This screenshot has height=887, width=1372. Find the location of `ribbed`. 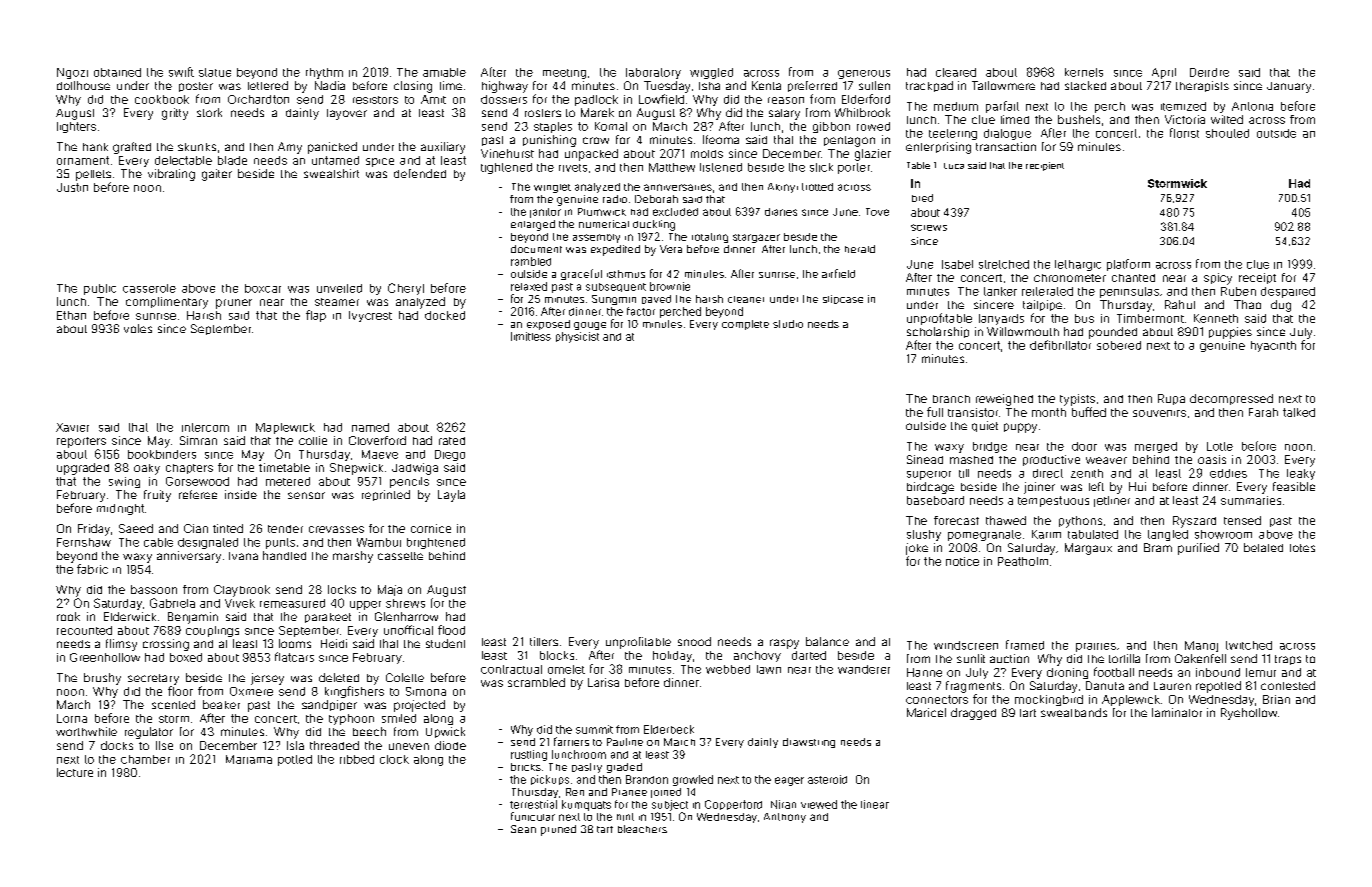

ribbed is located at coordinates (357, 759).
